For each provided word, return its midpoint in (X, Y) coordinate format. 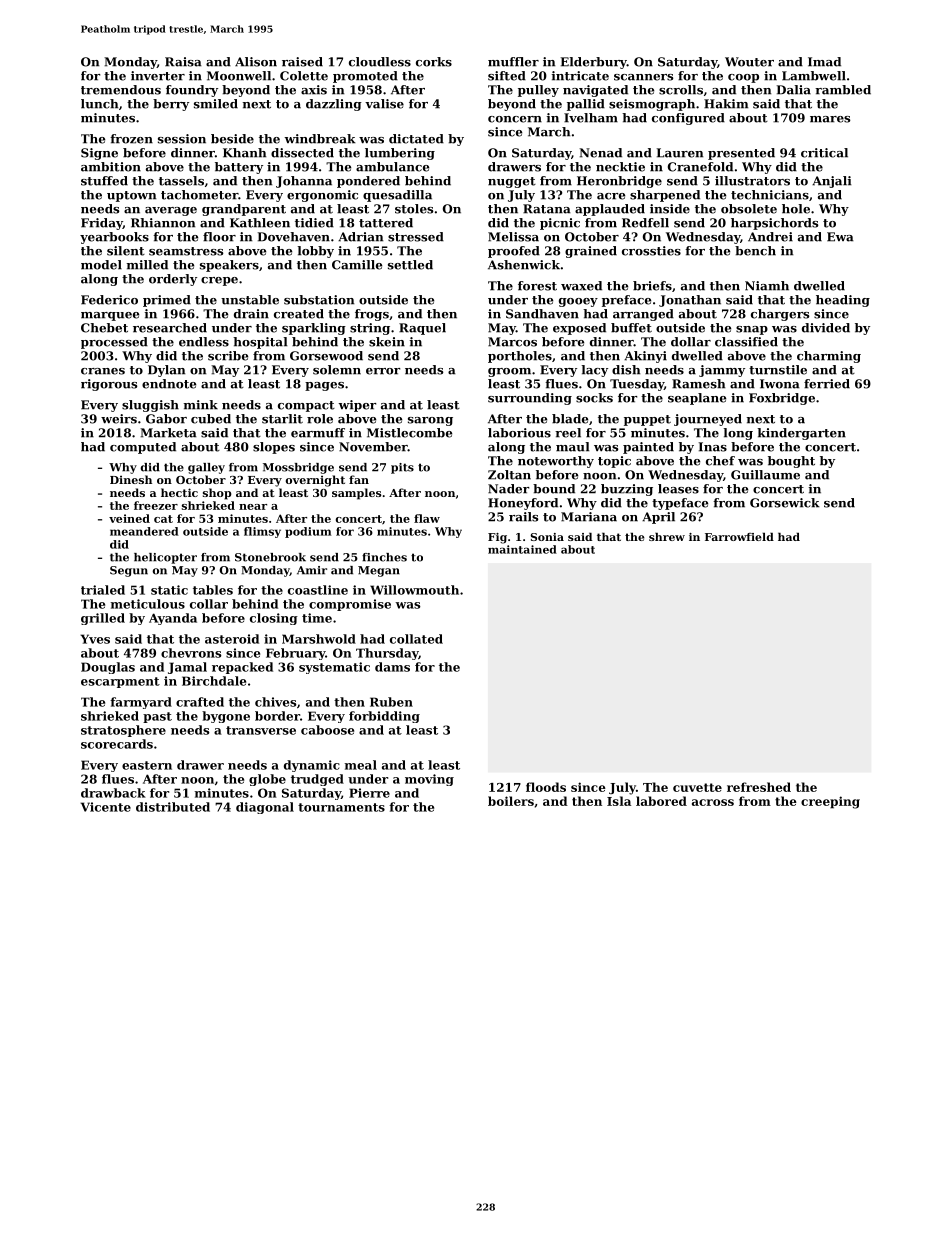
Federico (109, 300)
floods (546, 787)
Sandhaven (542, 314)
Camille (357, 265)
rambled (843, 90)
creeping (830, 802)
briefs (652, 286)
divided (826, 328)
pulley (538, 91)
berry (171, 105)
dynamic (312, 766)
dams (392, 667)
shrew (667, 536)
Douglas (108, 668)
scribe (228, 356)
